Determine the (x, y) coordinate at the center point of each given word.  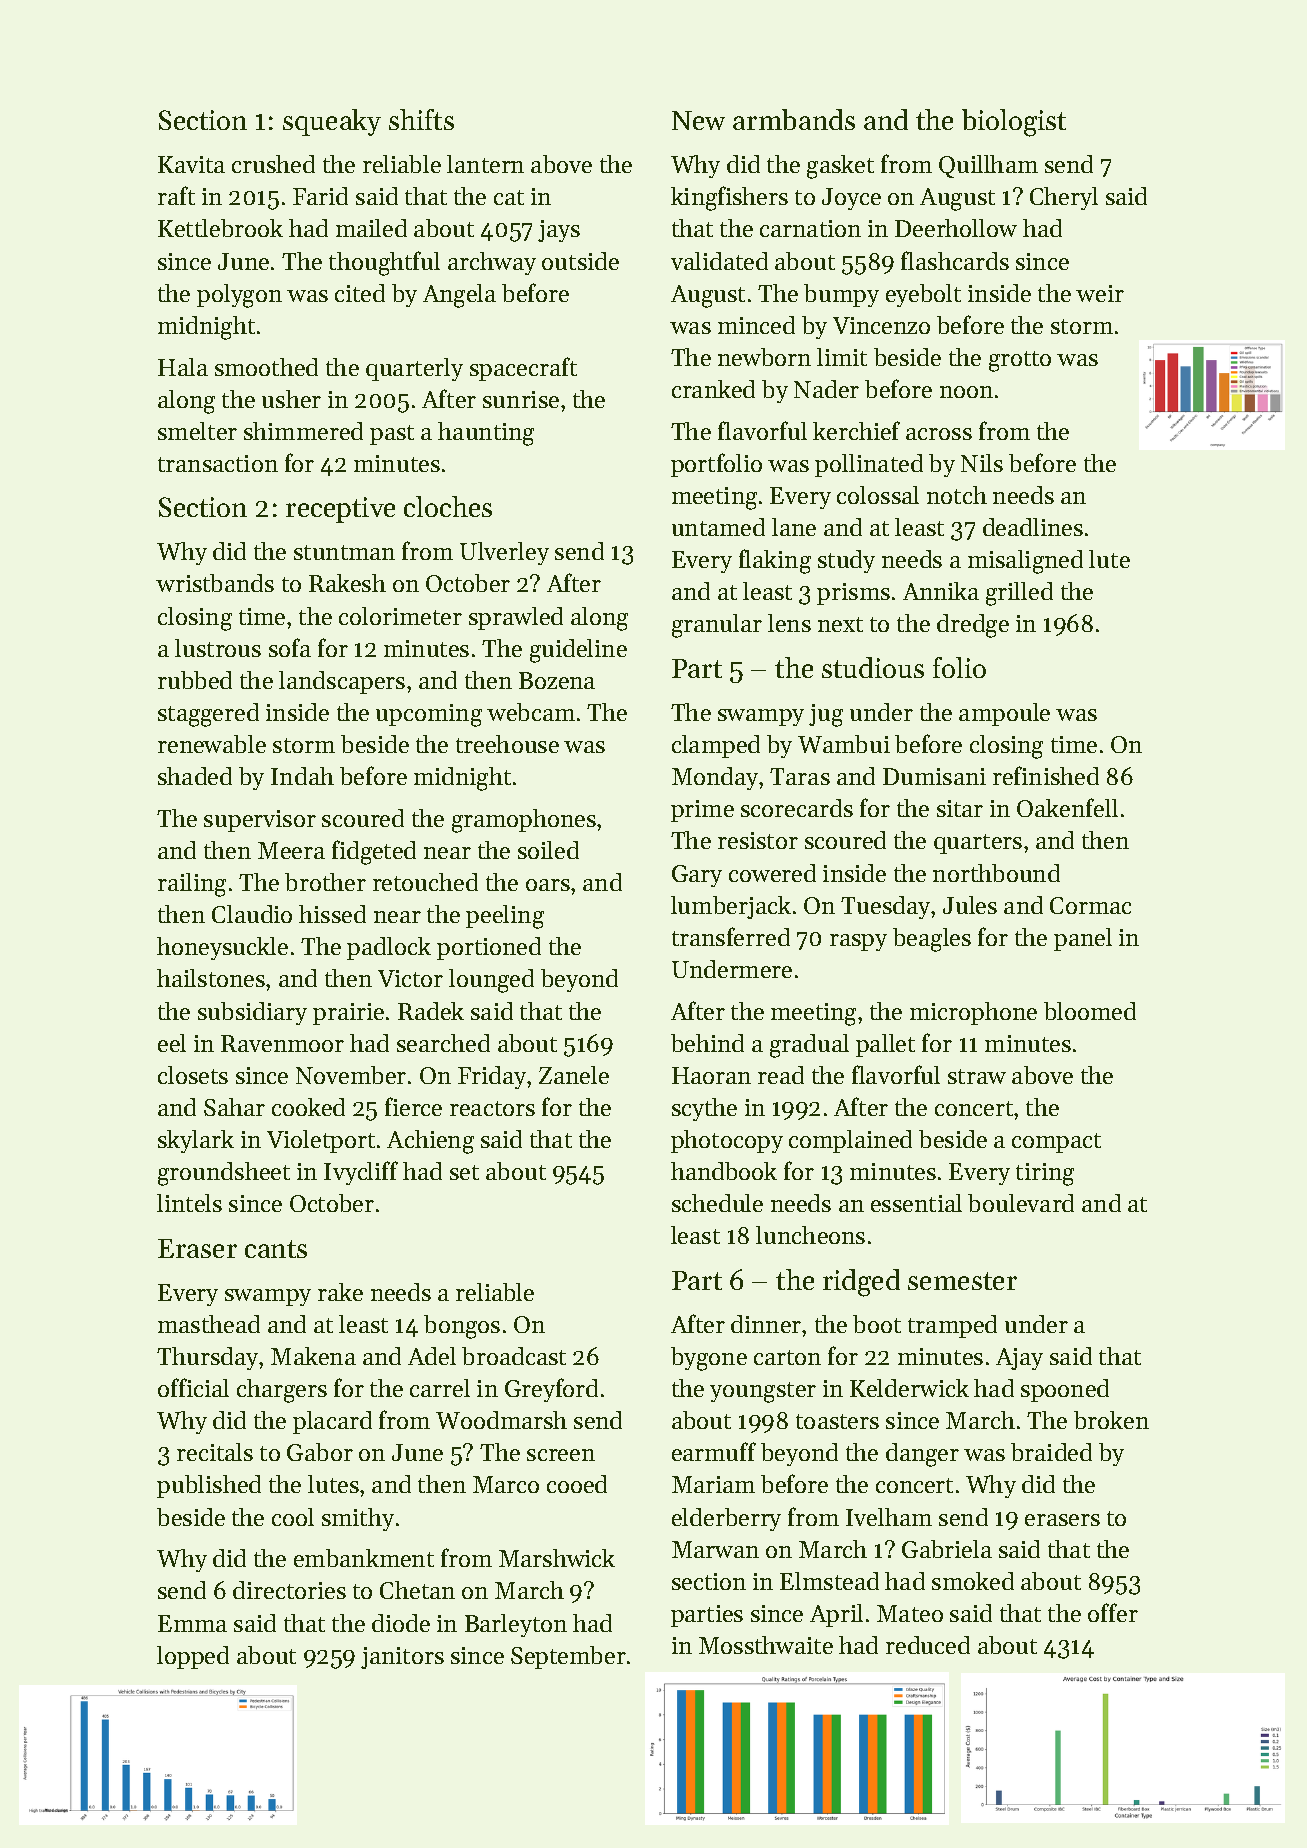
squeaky (332, 122)
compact (1056, 1143)
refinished (1046, 775)
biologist (1014, 123)
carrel (440, 1388)
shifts (421, 119)
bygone (709, 1359)
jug (826, 715)
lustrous (218, 648)
